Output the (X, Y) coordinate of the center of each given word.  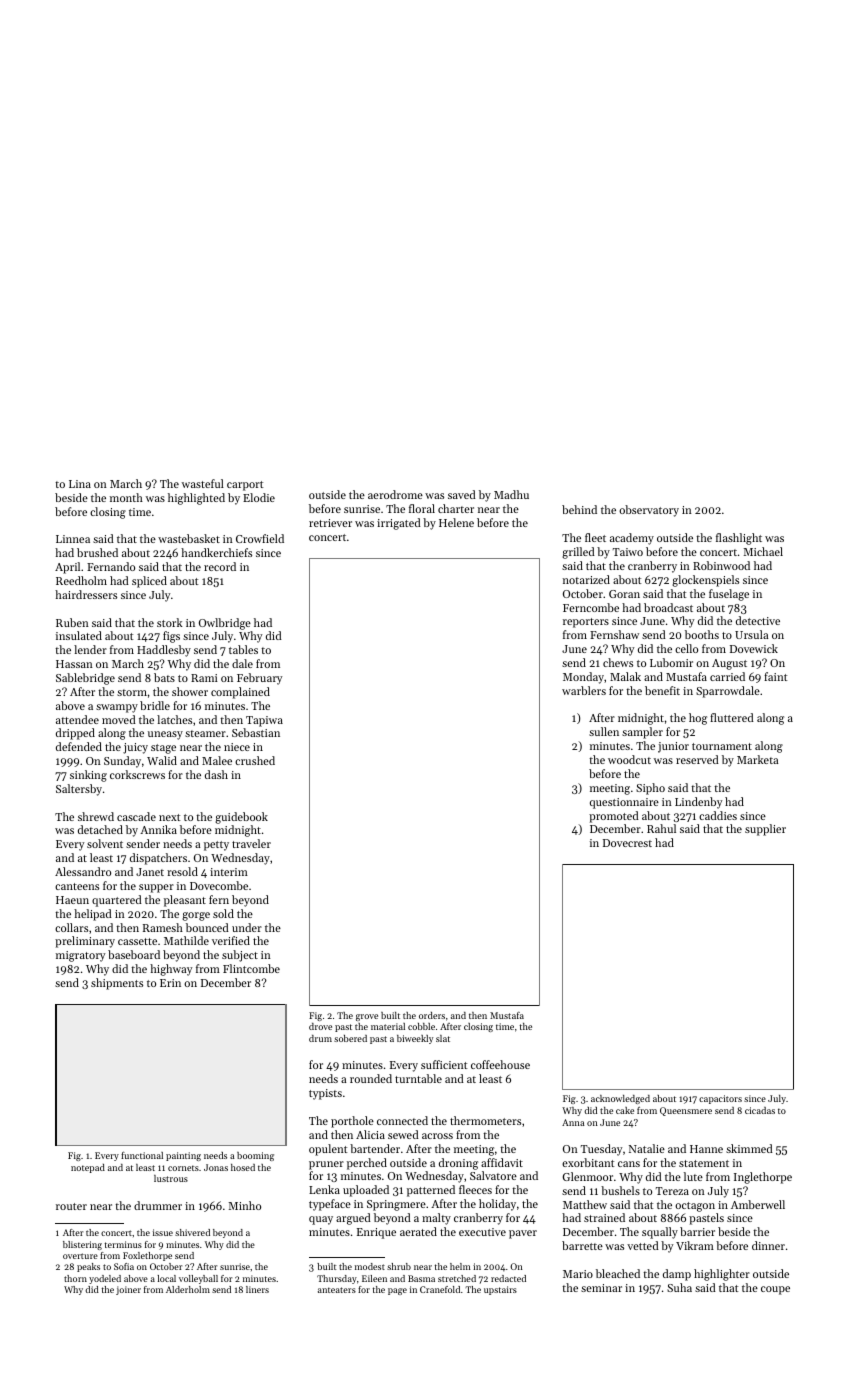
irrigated (399, 524)
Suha (679, 1287)
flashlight (739, 539)
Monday (583, 678)
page (397, 1291)
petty (216, 846)
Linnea (73, 539)
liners (257, 1289)
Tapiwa (264, 721)
